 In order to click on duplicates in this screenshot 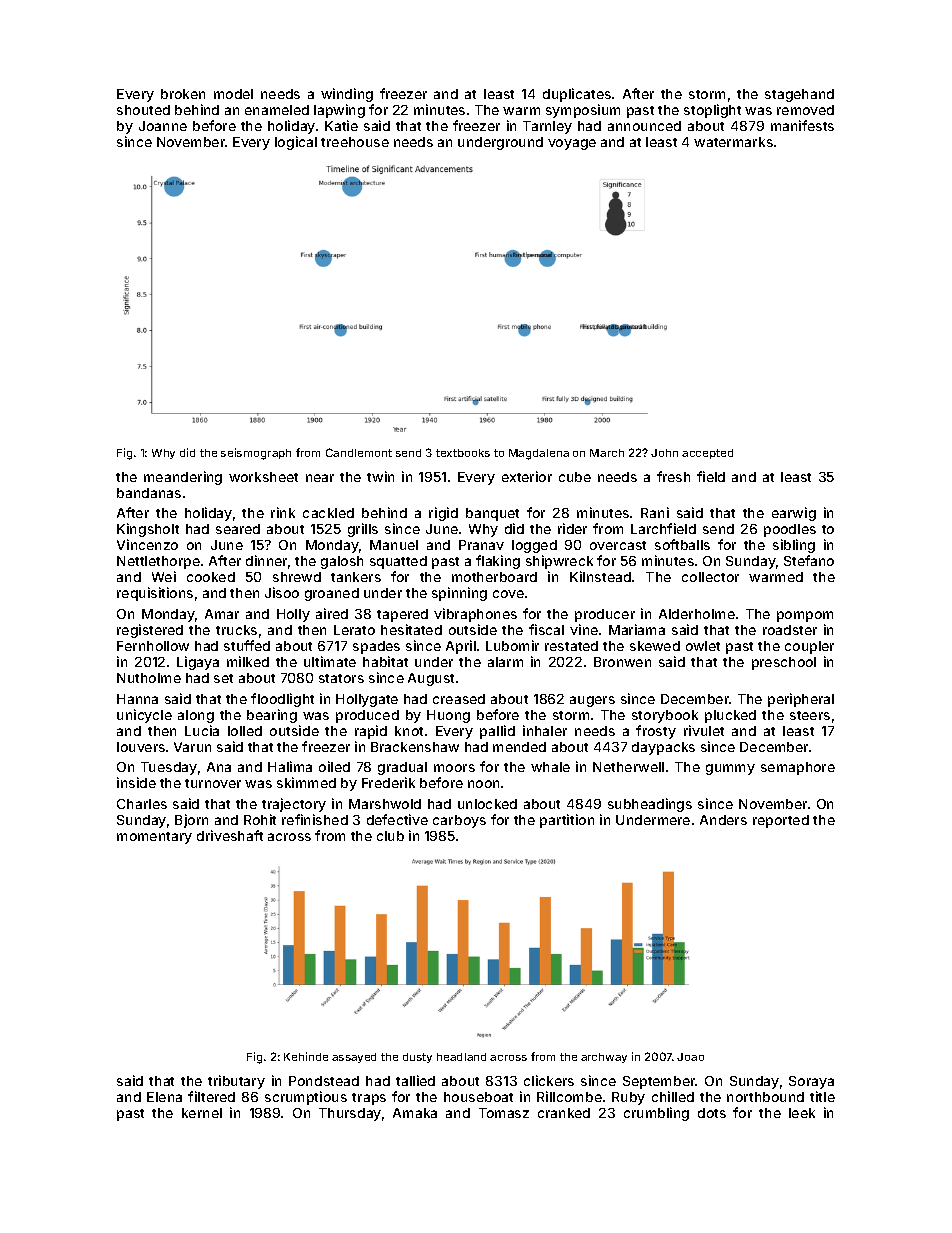, I will do `click(577, 95)`.
